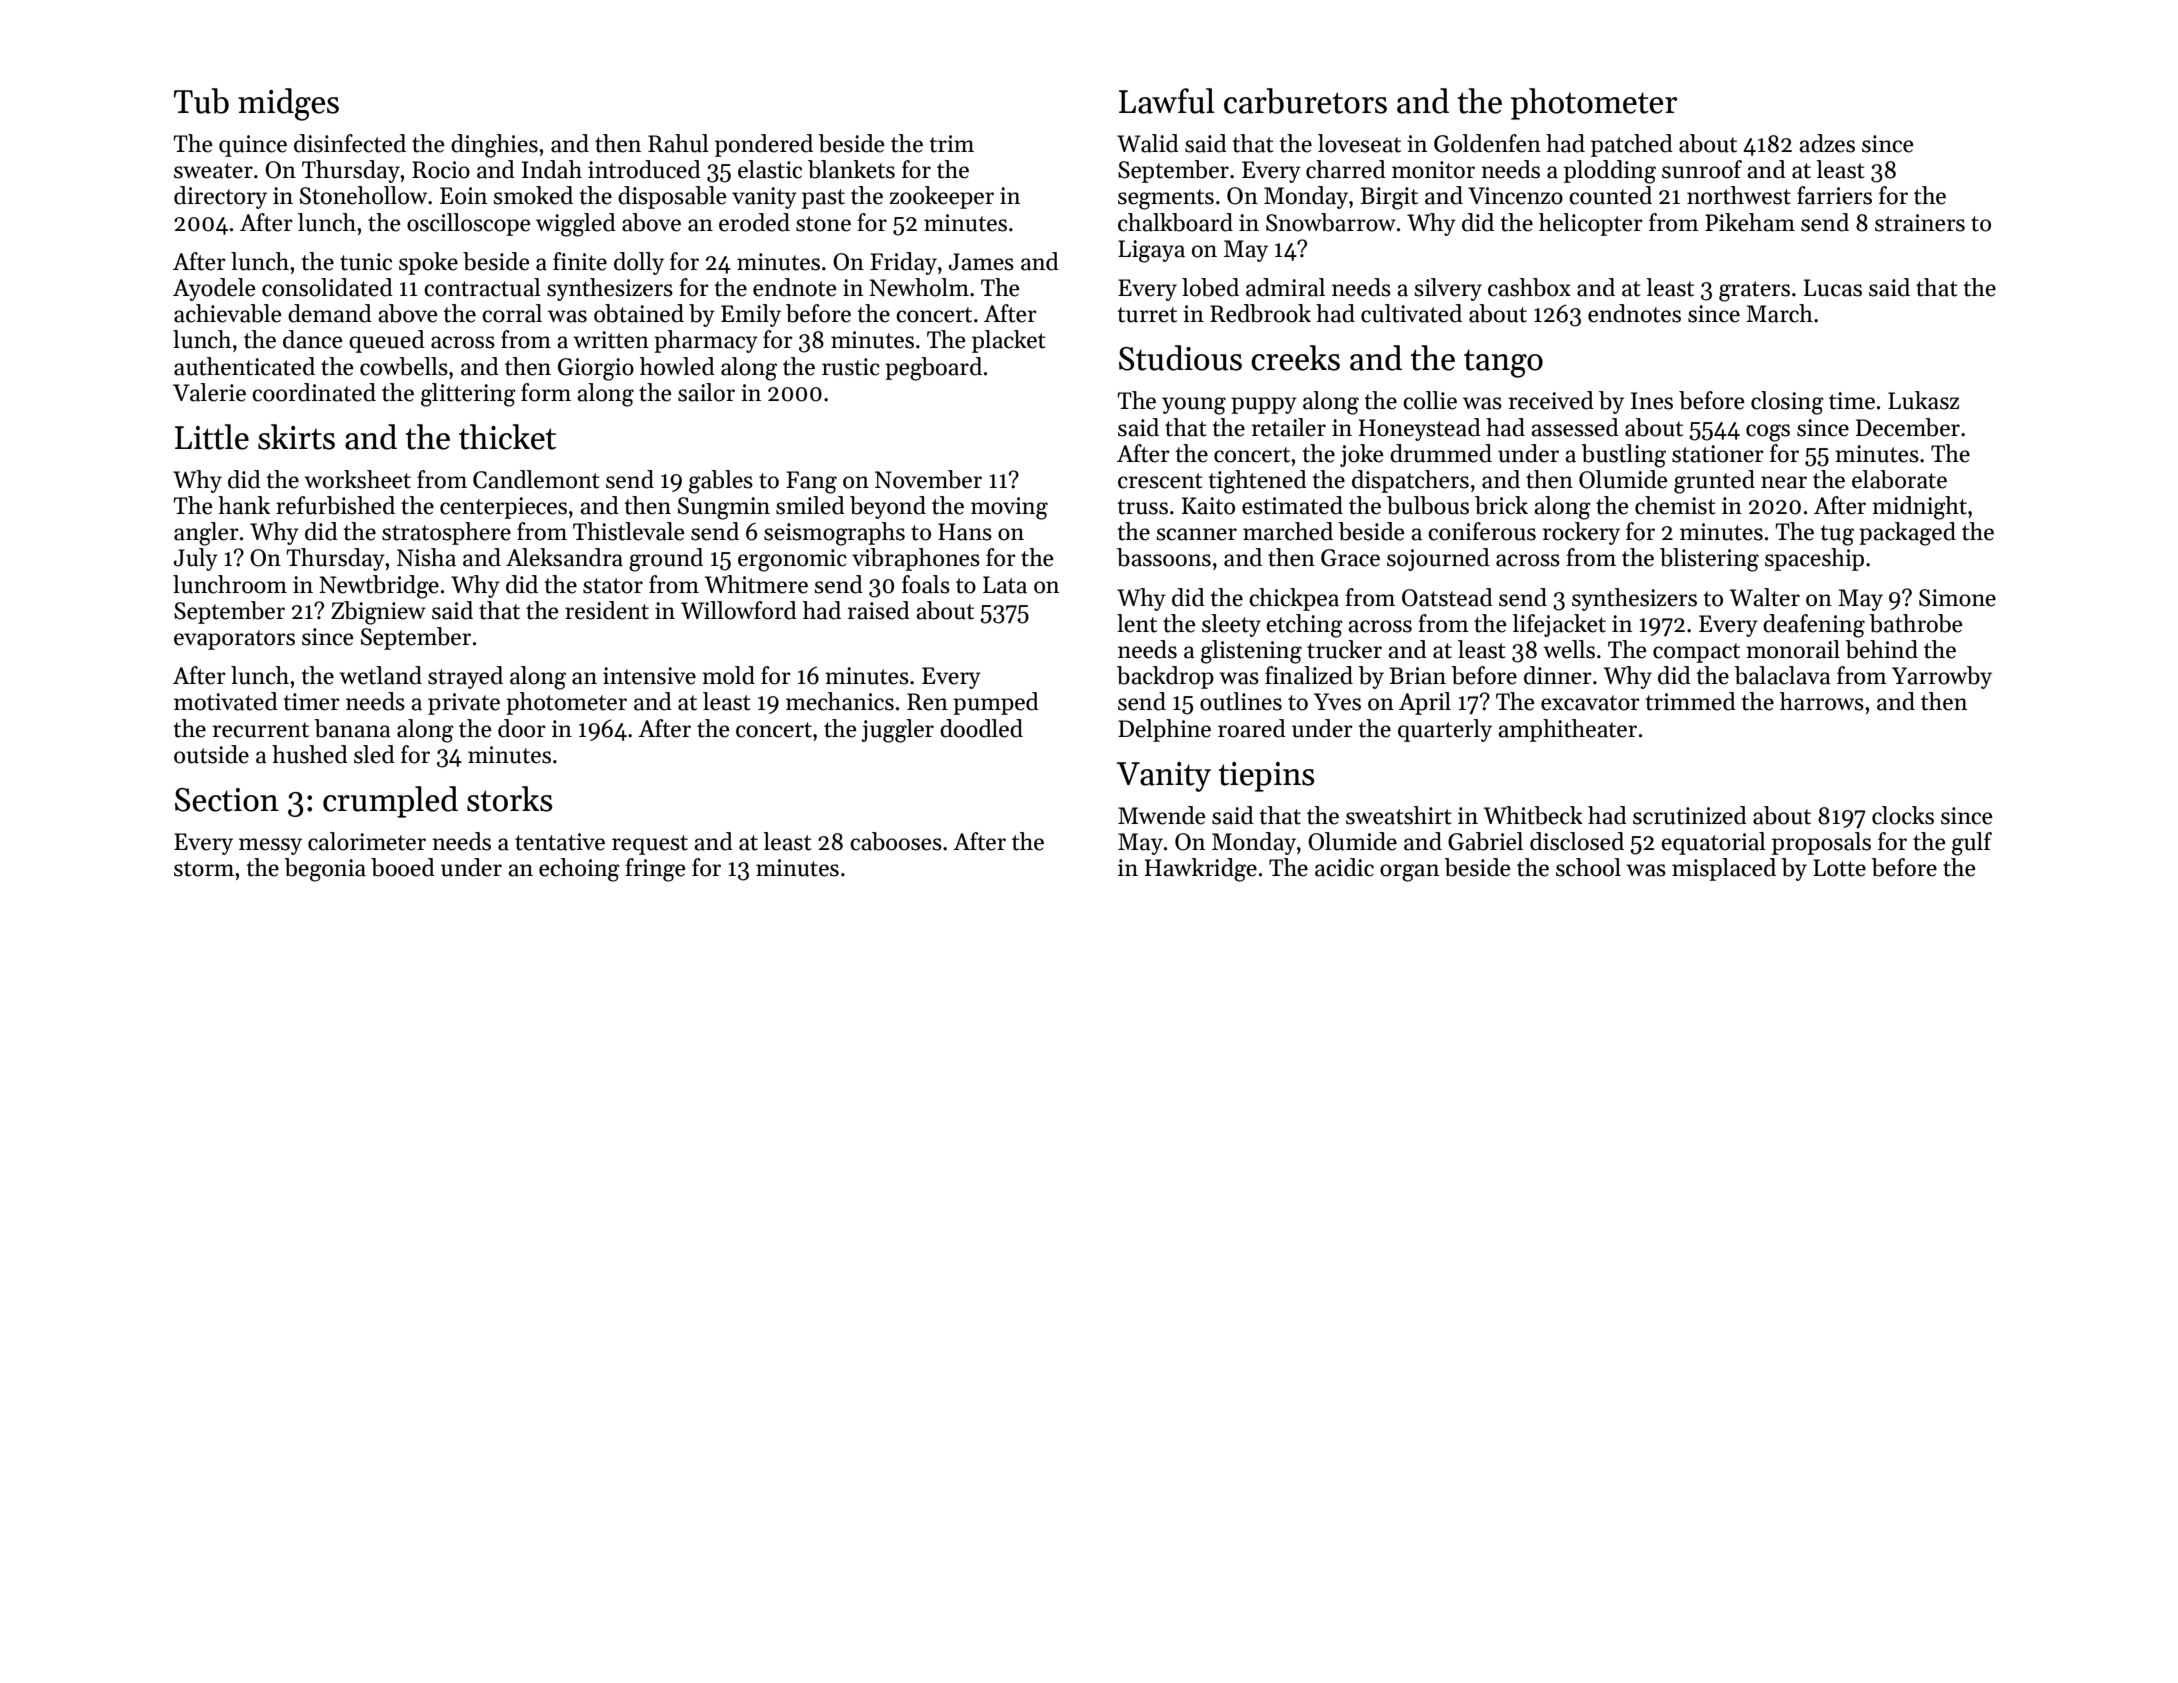 The image size is (2178, 1683). I want to click on disinfected, so click(350, 143).
